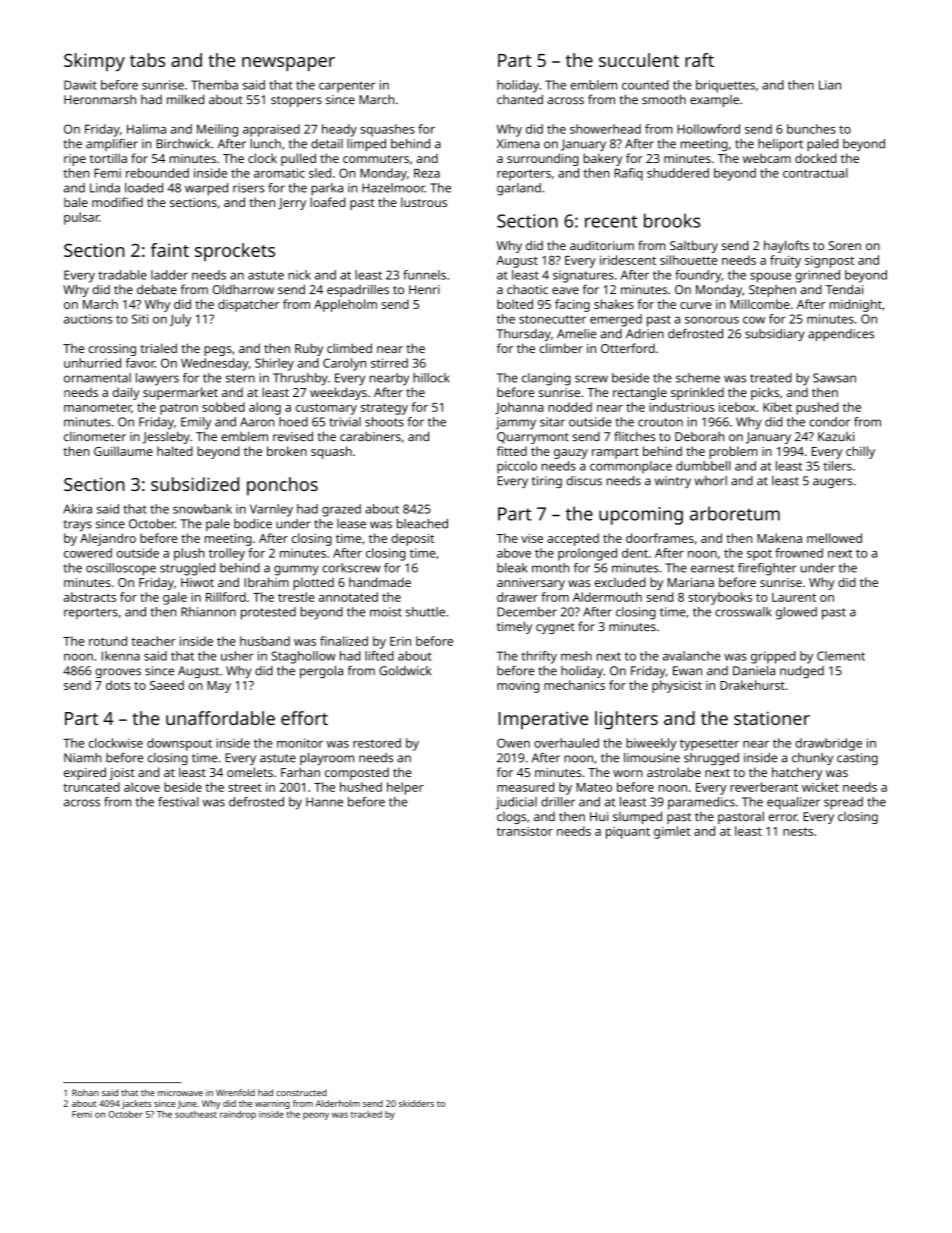 This page has height=1233, width=952. Describe the element at coordinates (166, 437) in the page. I see `Jessleby` at that location.
